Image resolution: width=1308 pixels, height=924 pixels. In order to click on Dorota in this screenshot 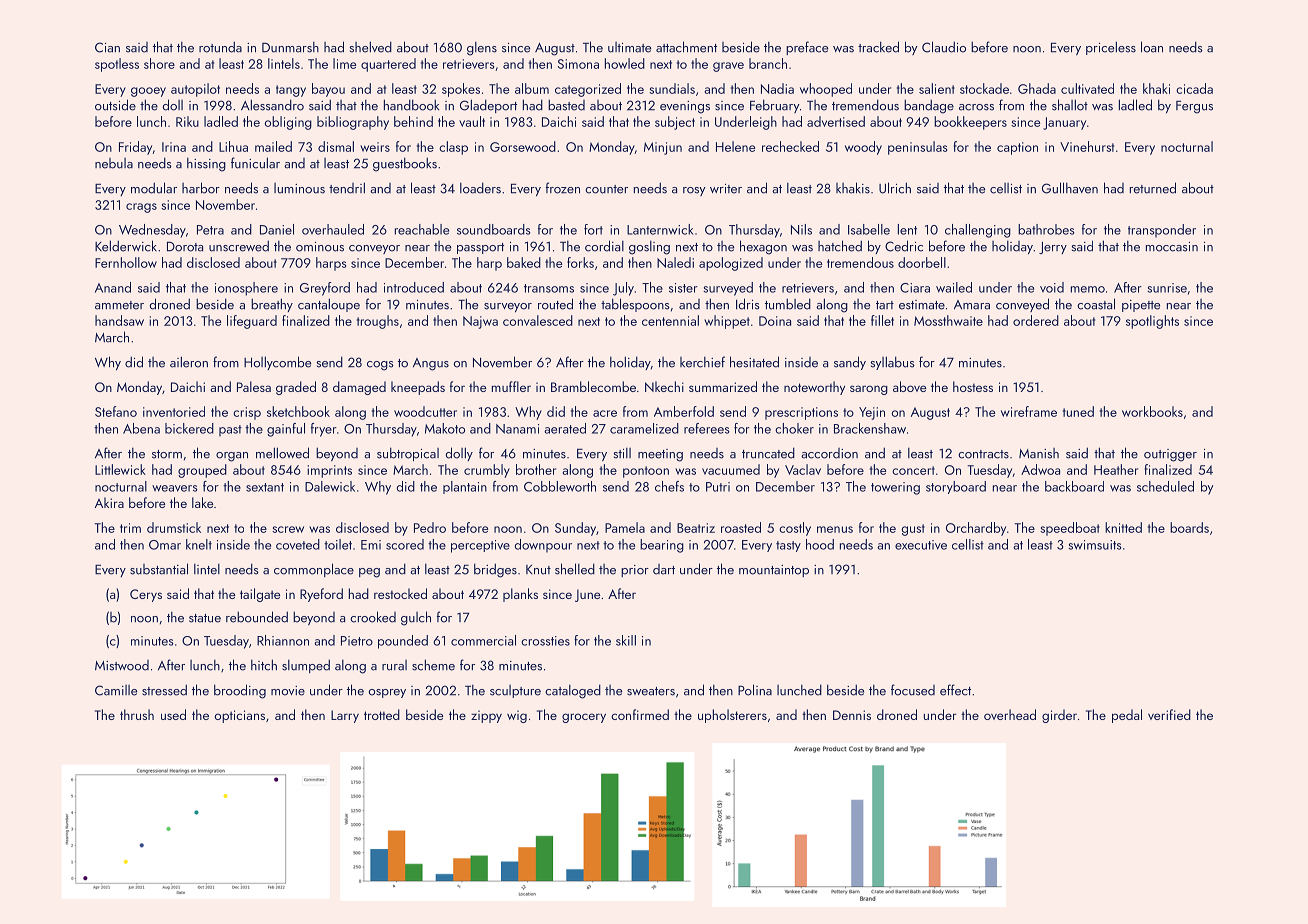, I will do `click(185, 247)`.
